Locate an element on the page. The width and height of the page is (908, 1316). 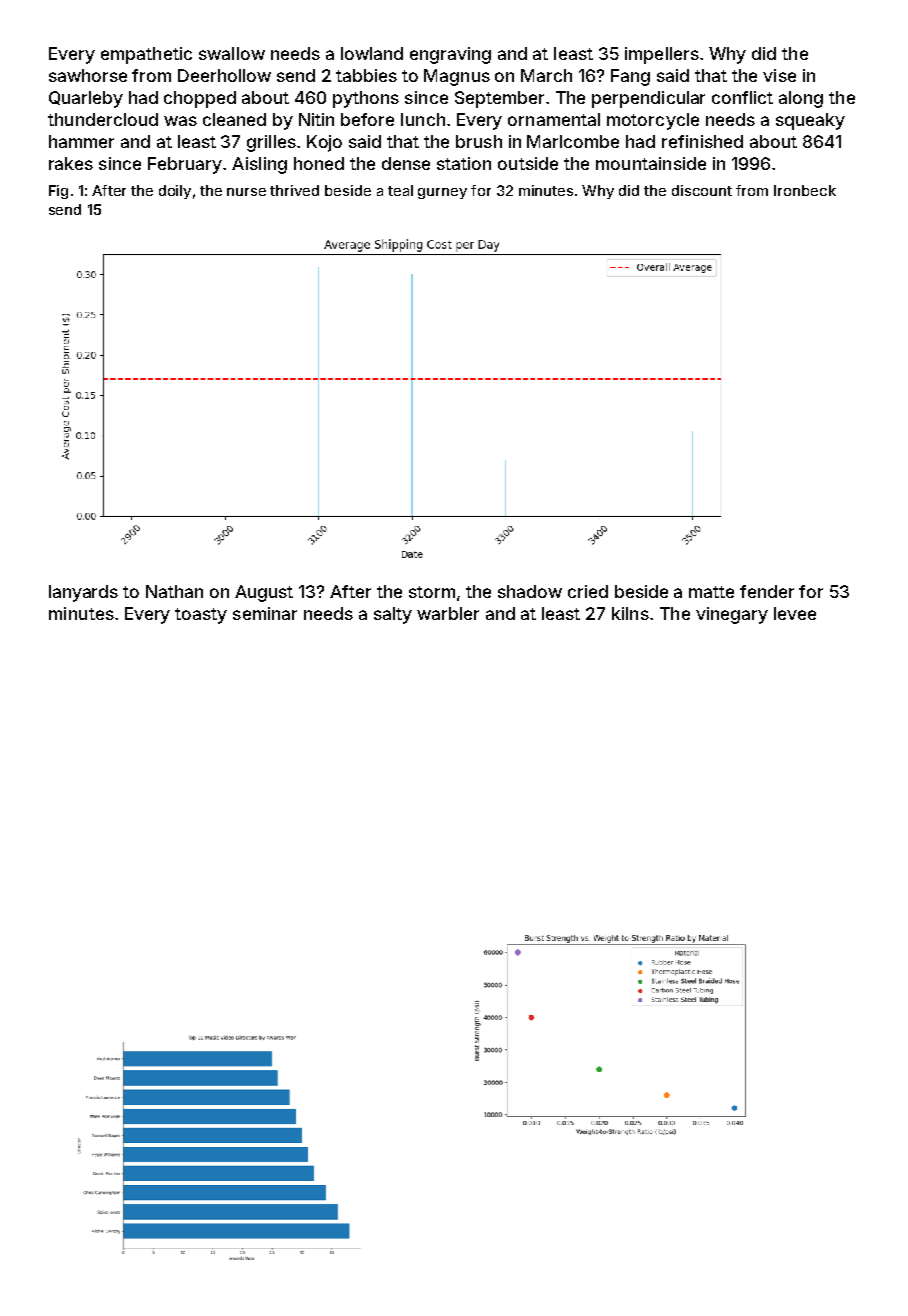
vinegary is located at coordinates (732, 615).
